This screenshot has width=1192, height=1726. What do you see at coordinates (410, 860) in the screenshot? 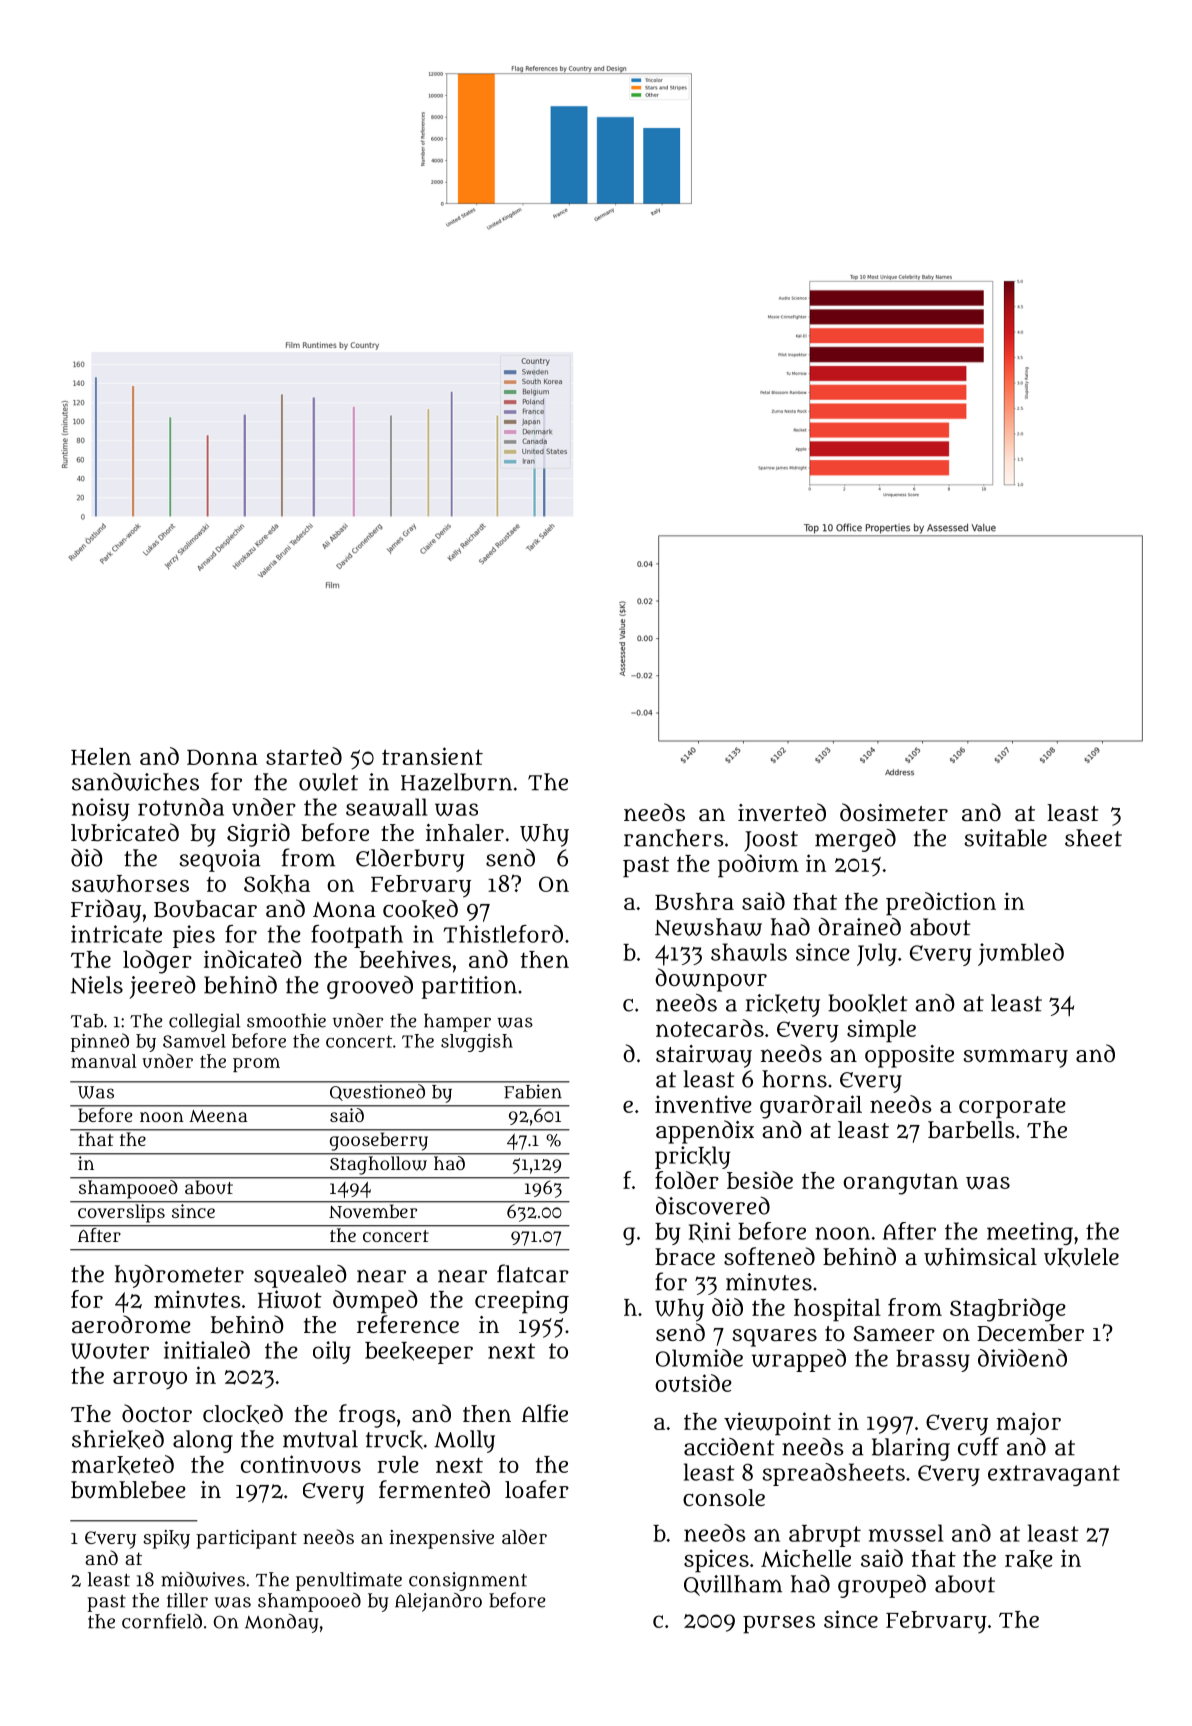
I see `Elderbury` at bounding box center [410, 860].
